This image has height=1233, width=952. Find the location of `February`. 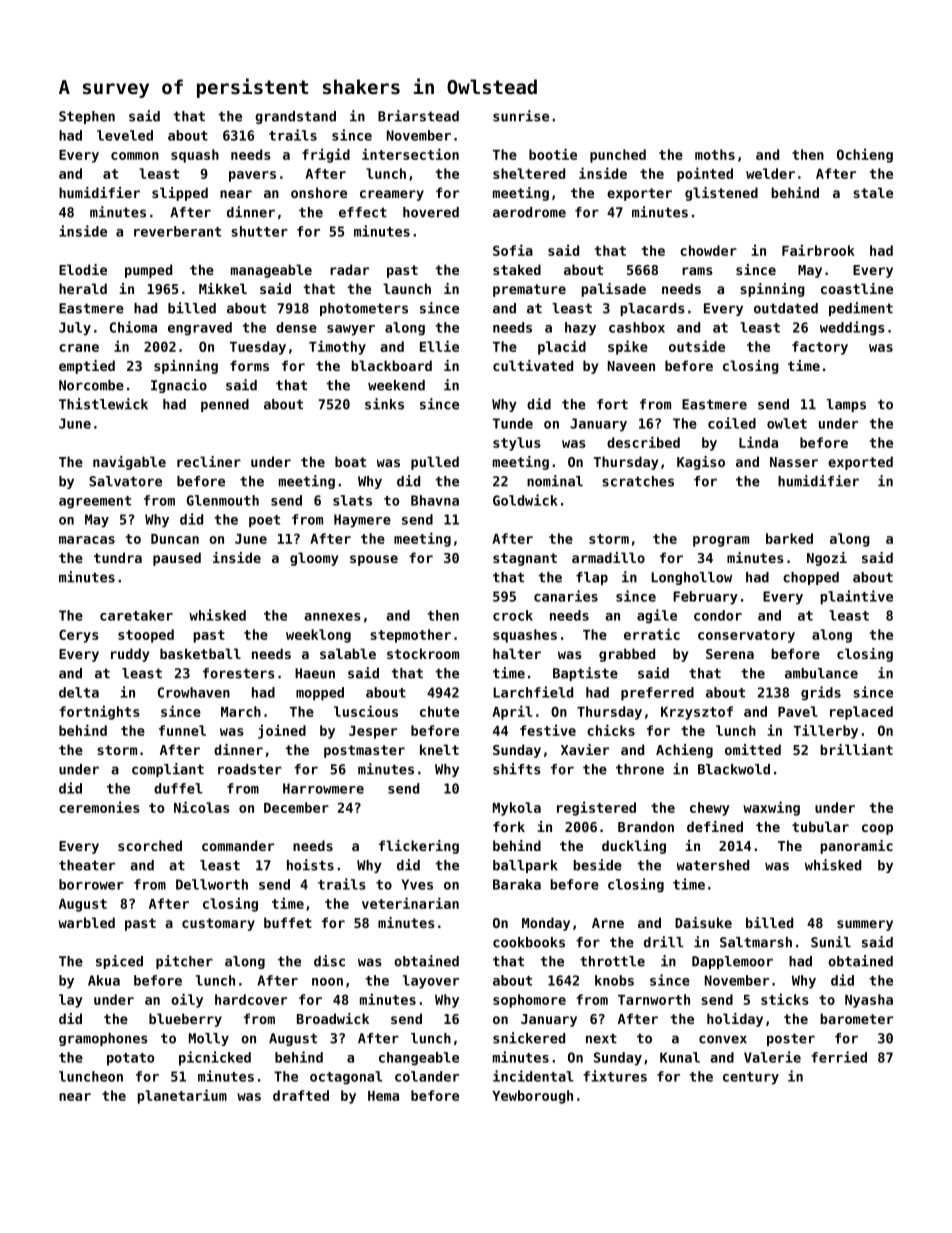

February is located at coordinates (705, 598).
